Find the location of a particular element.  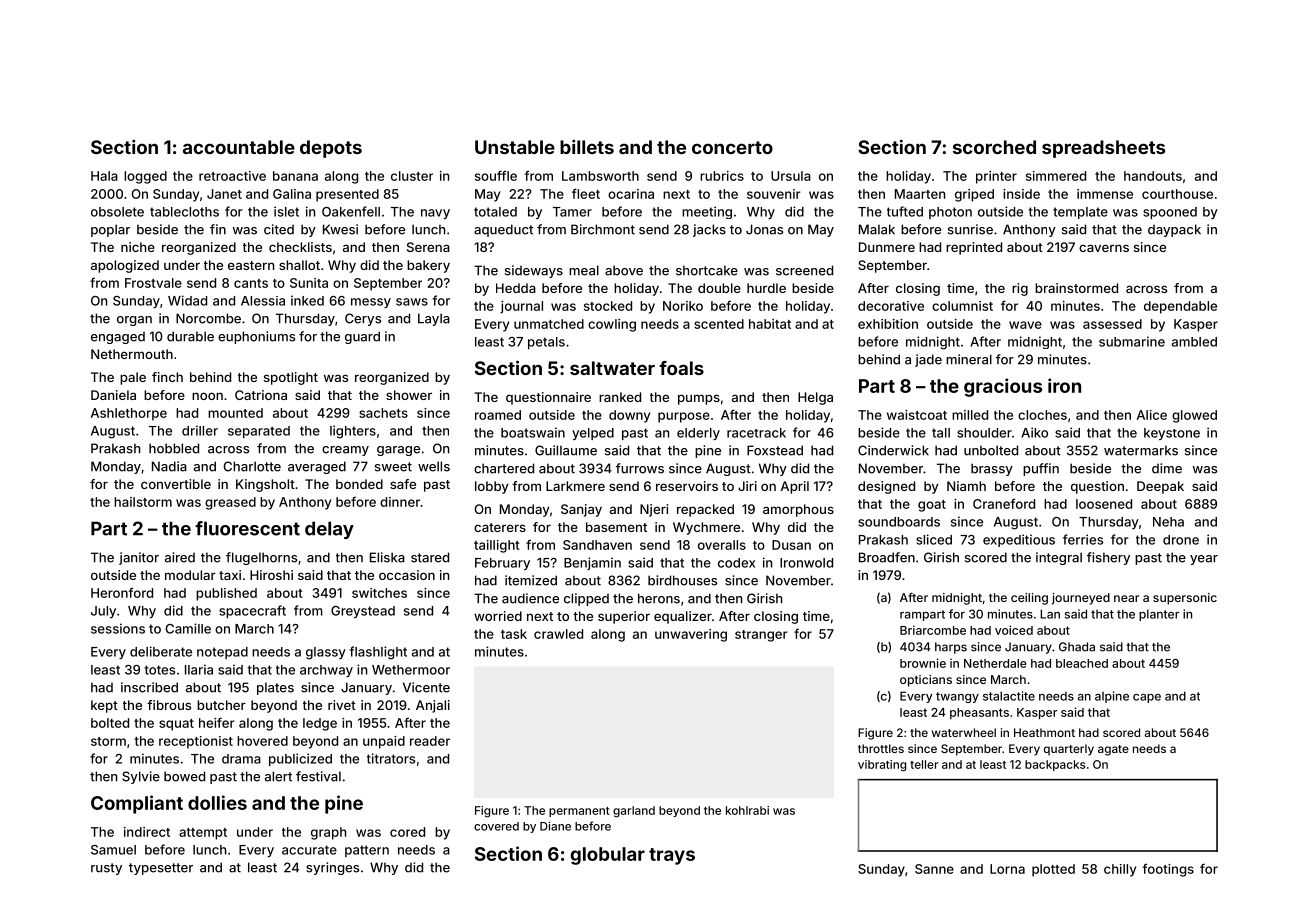

dime is located at coordinates (1167, 468).
